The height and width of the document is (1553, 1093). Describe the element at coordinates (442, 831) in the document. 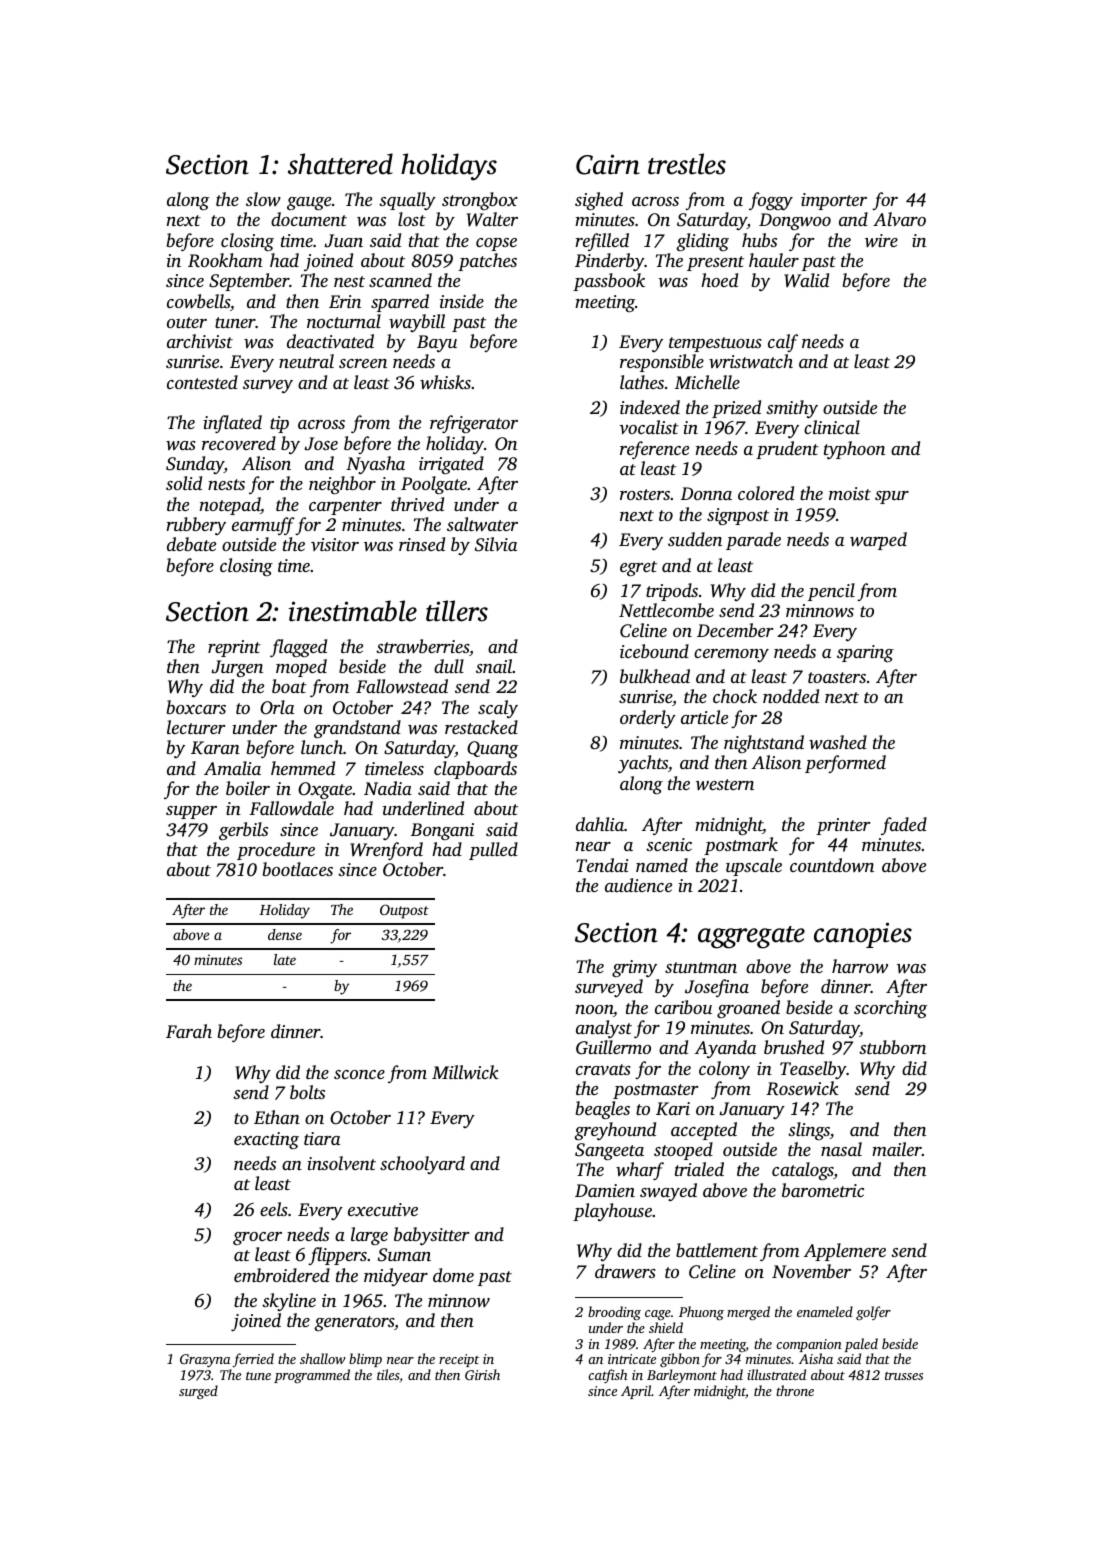

I see `Bongani` at that location.
